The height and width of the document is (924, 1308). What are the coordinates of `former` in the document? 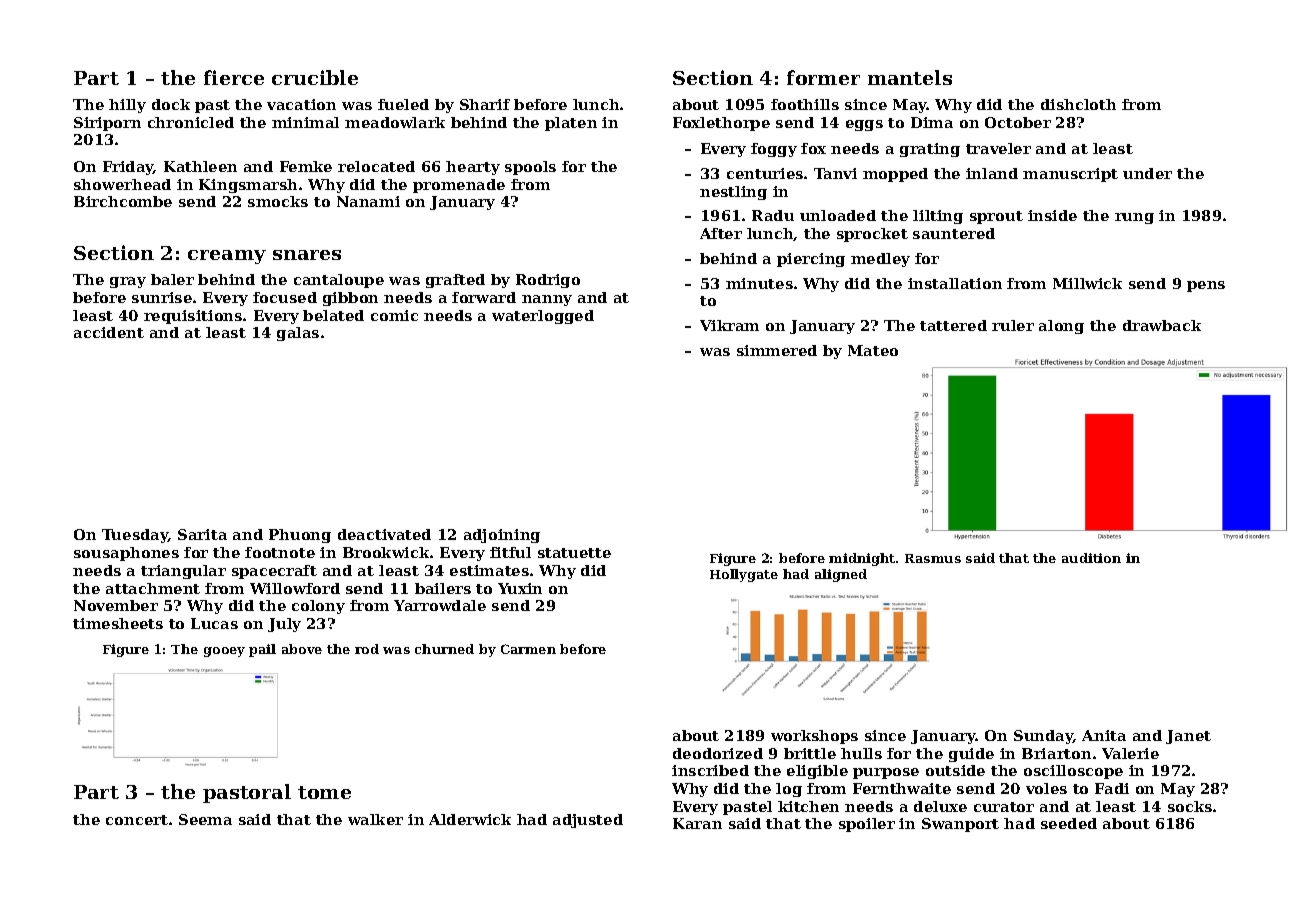 It's located at (823, 77).
